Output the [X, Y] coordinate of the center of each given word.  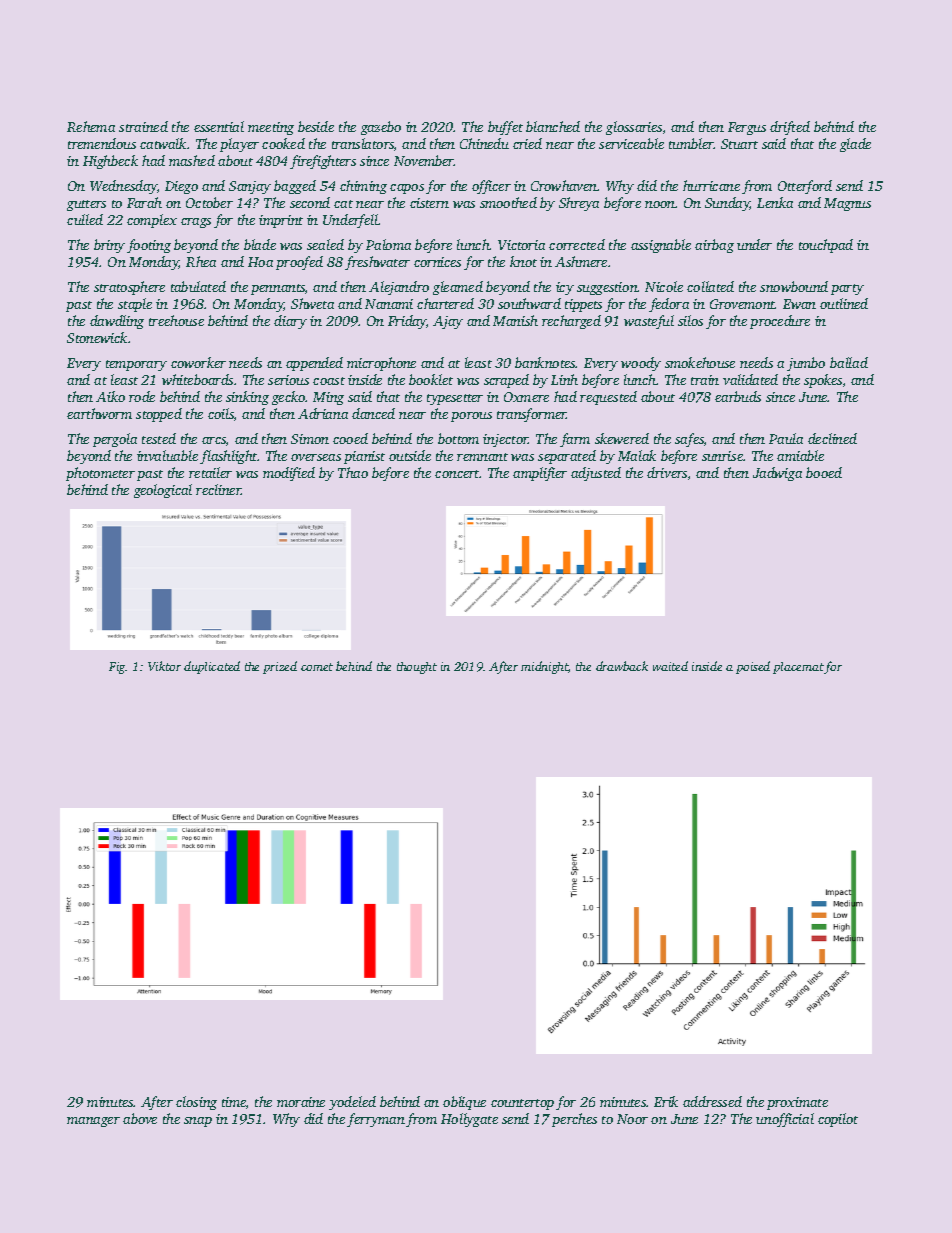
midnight [545, 667]
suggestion [607, 288]
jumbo [806, 364]
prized [280, 667]
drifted [790, 128]
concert [457, 474]
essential [219, 126]
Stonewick [97, 337]
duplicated [212, 667]
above [140, 1118]
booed [824, 472]
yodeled [352, 1103]
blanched [553, 126]
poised [753, 667]
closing [196, 1103]
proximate [797, 1103]
